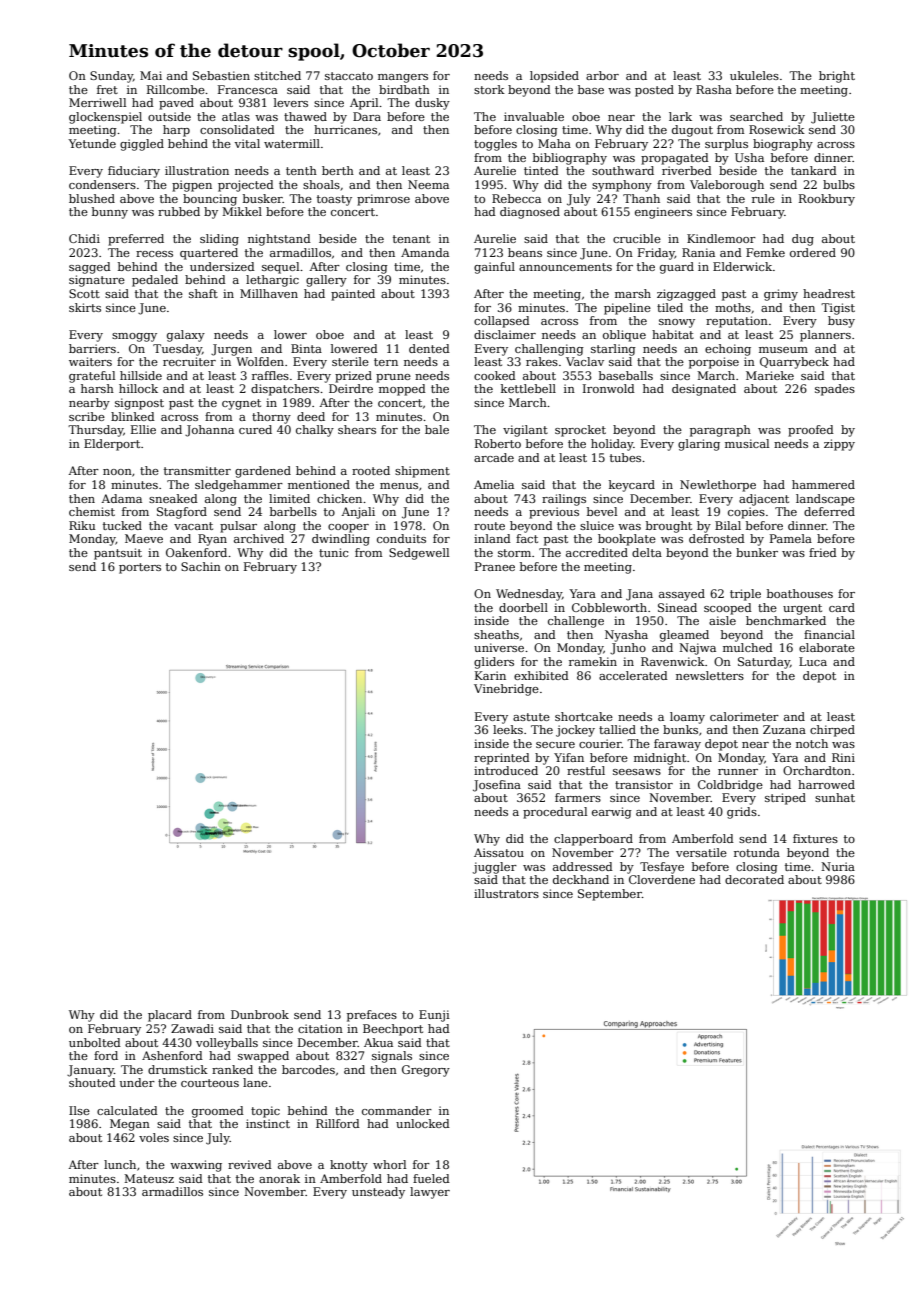 This image has width=924, height=1308. I want to click on hurricanes, so click(345, 129).
